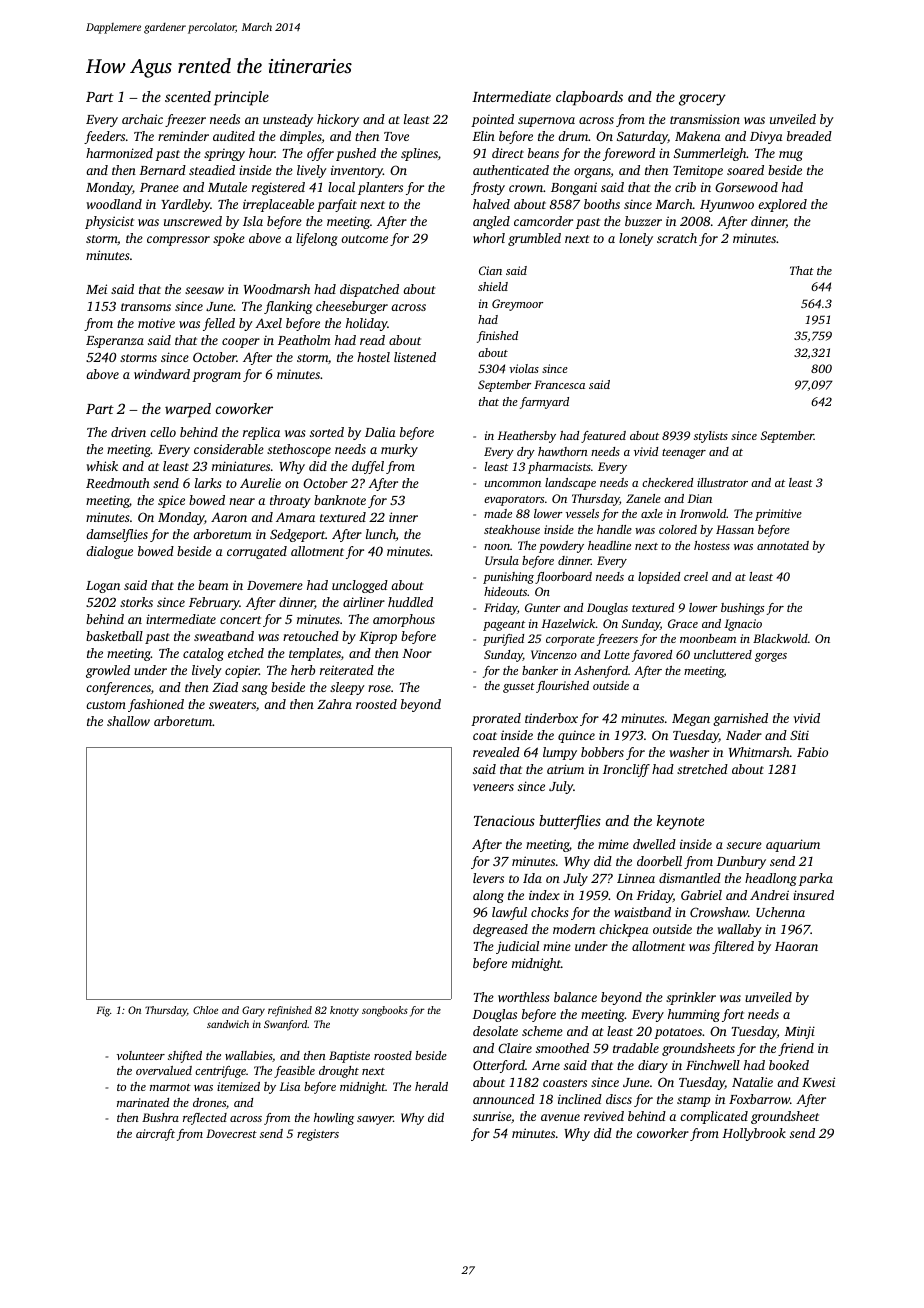 The width and height of the image is (924, 1308). What do you see at coordinates (812, 752) in the image?
I see `Fabio` at bounding box center [812, 752].
